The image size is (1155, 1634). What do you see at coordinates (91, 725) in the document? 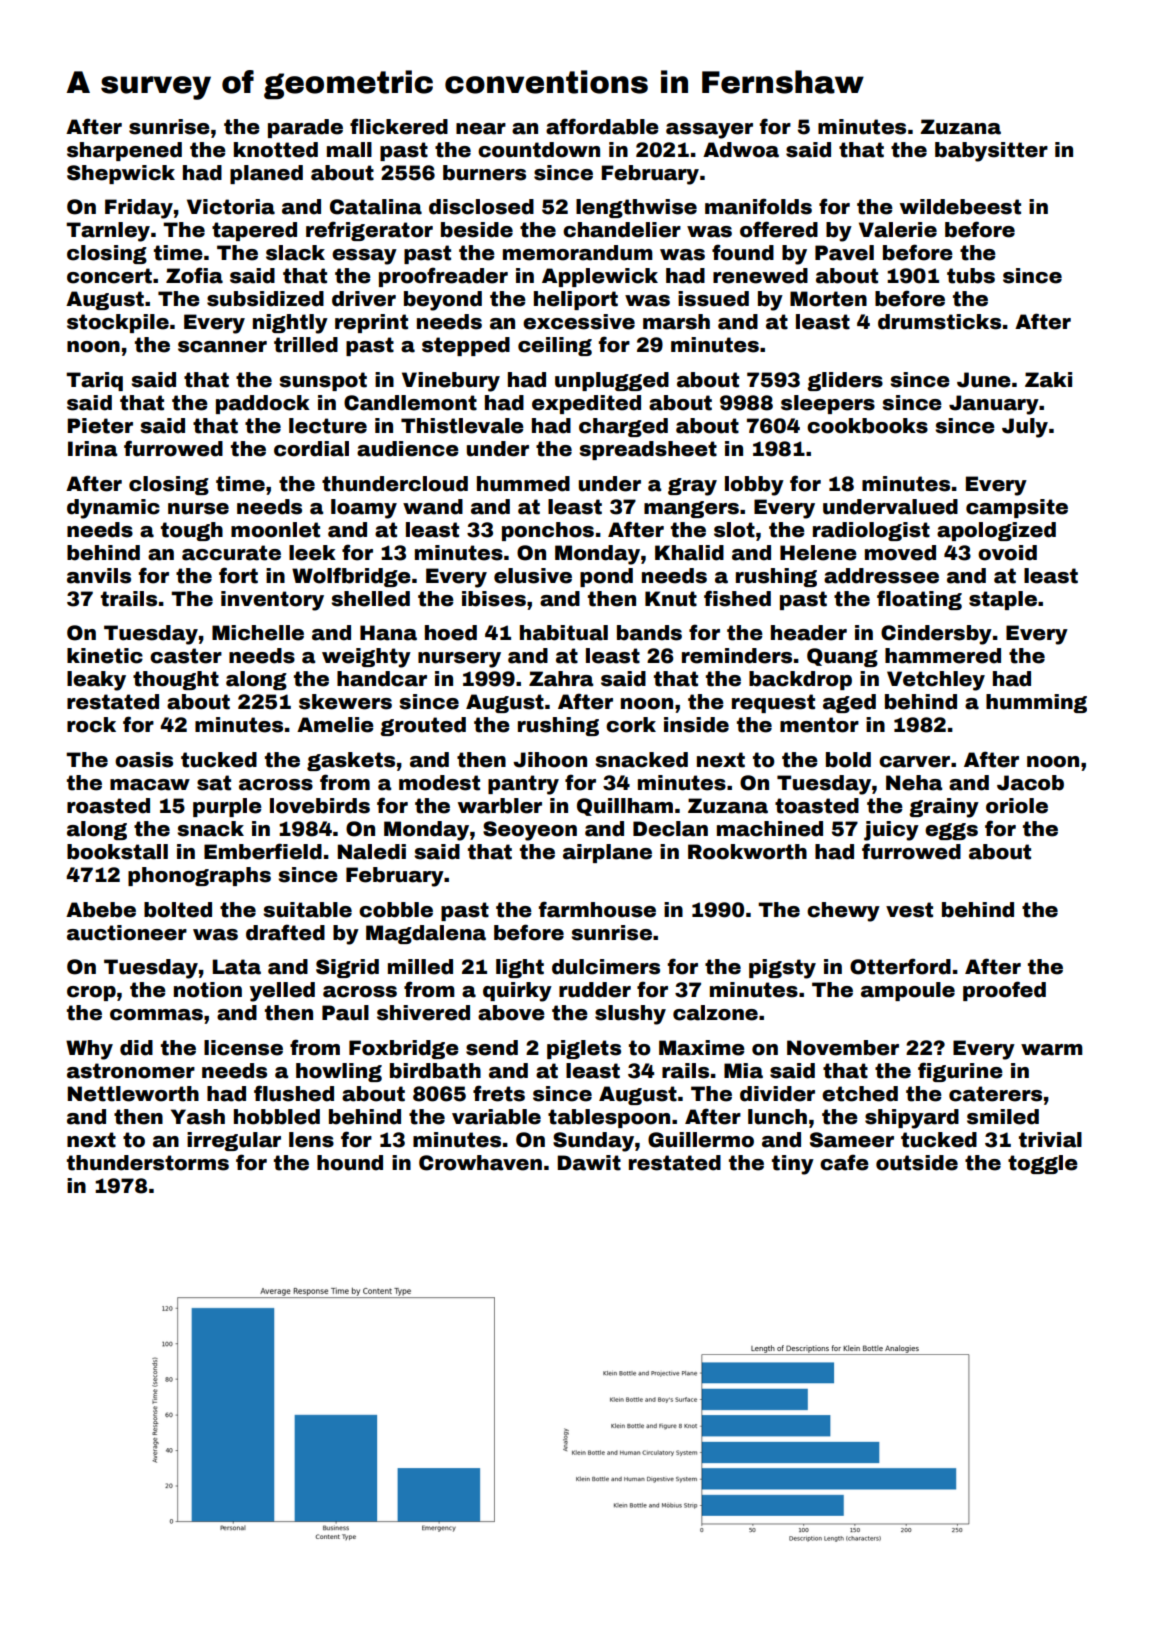
I see `rock` at bounding box center [91, 725].
